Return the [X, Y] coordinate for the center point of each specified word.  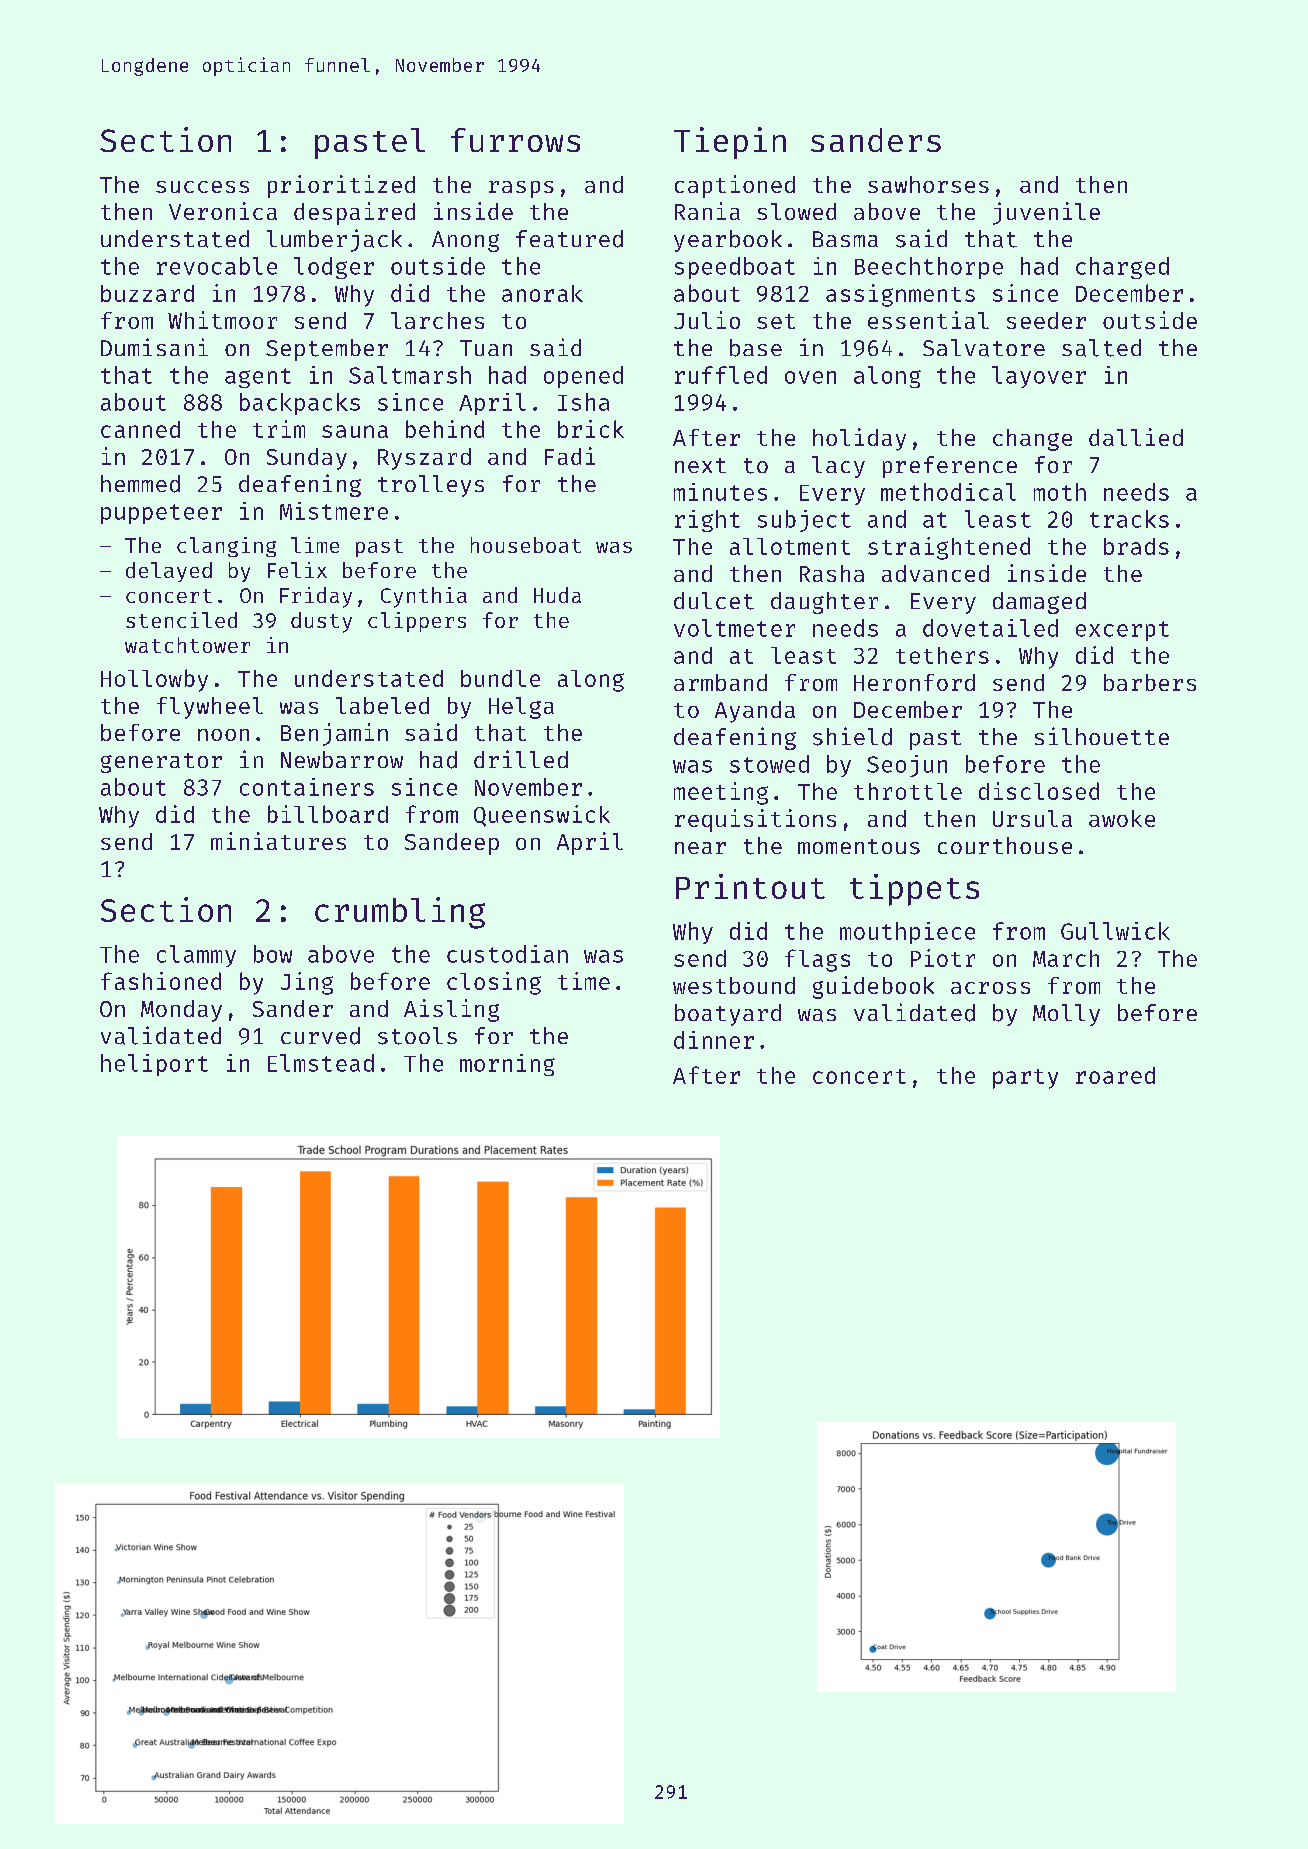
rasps [521, 189]
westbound [734, 985]
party [1025, 1079]
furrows [515, 140]
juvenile [1046, 213]
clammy [196, 956]
